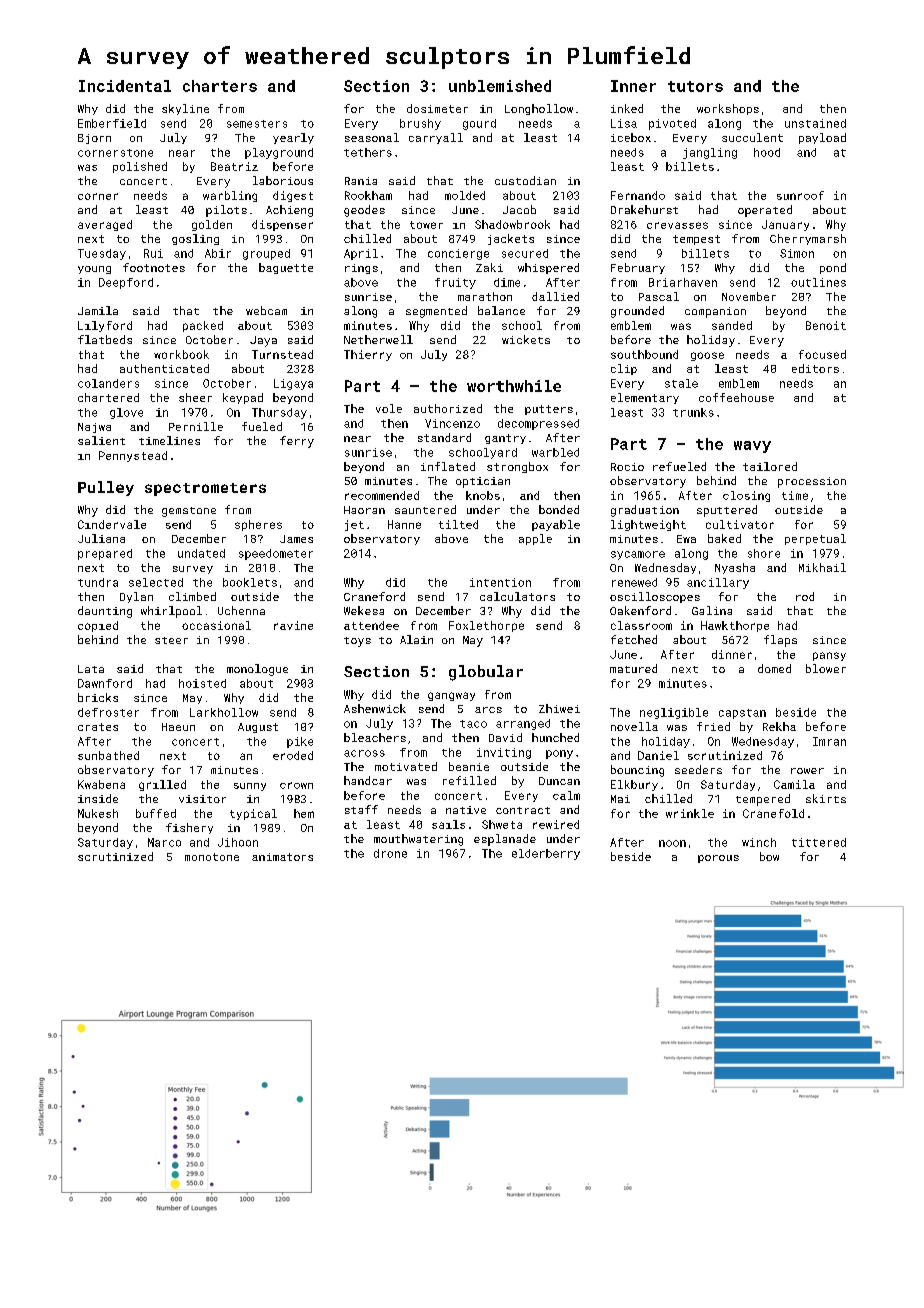  Describe the element at coordinates (125, 86) in the page. I see `Incidental` at that location.
